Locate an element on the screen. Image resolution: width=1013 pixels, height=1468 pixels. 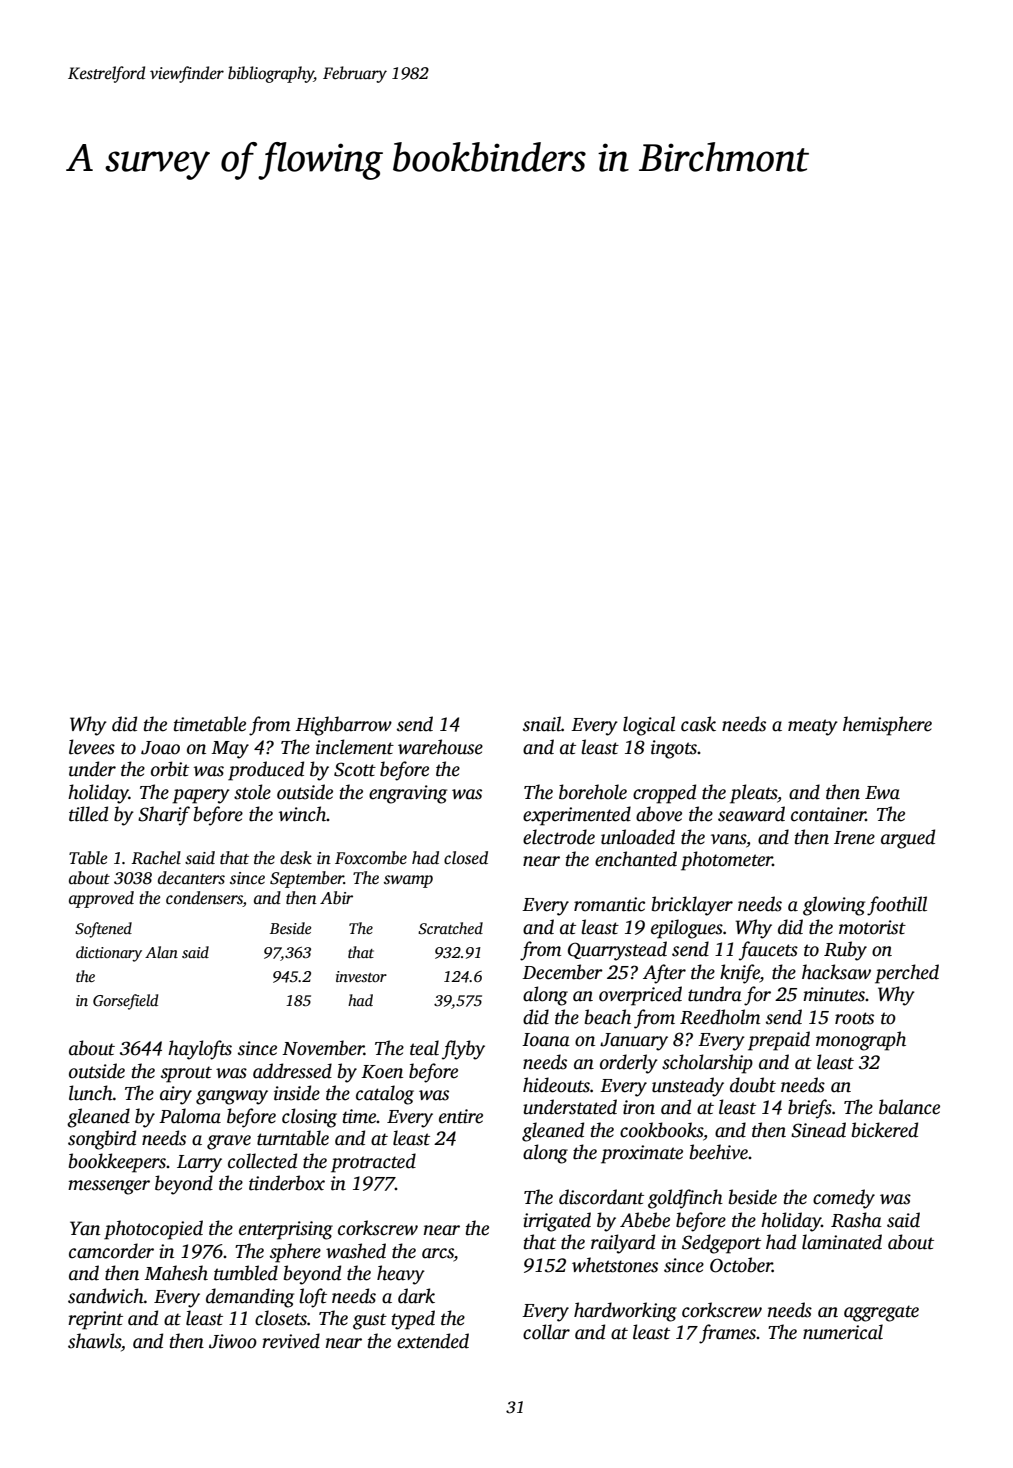
Jiwoo is located at coordinates (233, 1341).
